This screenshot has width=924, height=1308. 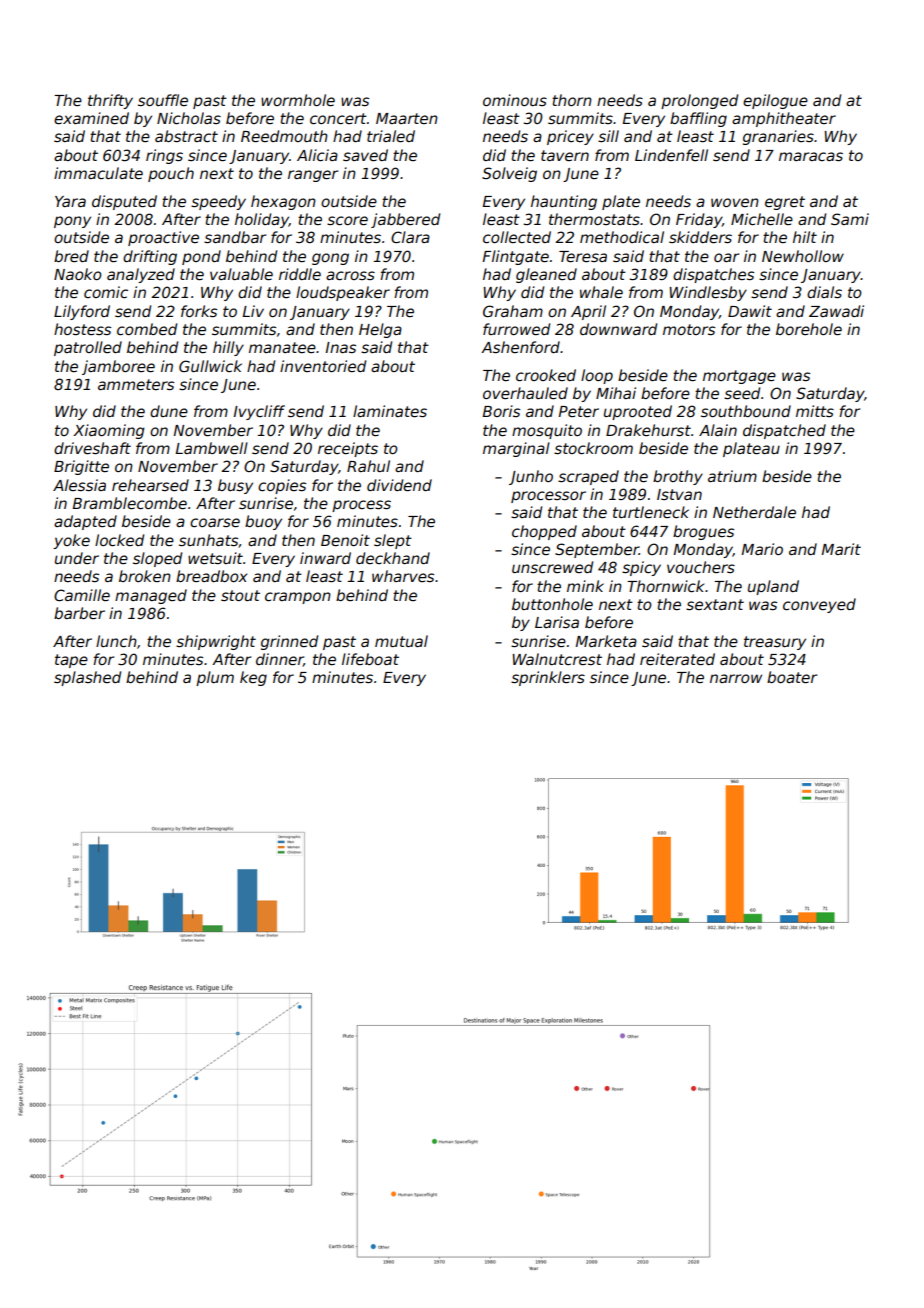 What do you see at coordinates (298, 100) in the screenshot?
I see `wormhole` at bounding box center [298, 100].
